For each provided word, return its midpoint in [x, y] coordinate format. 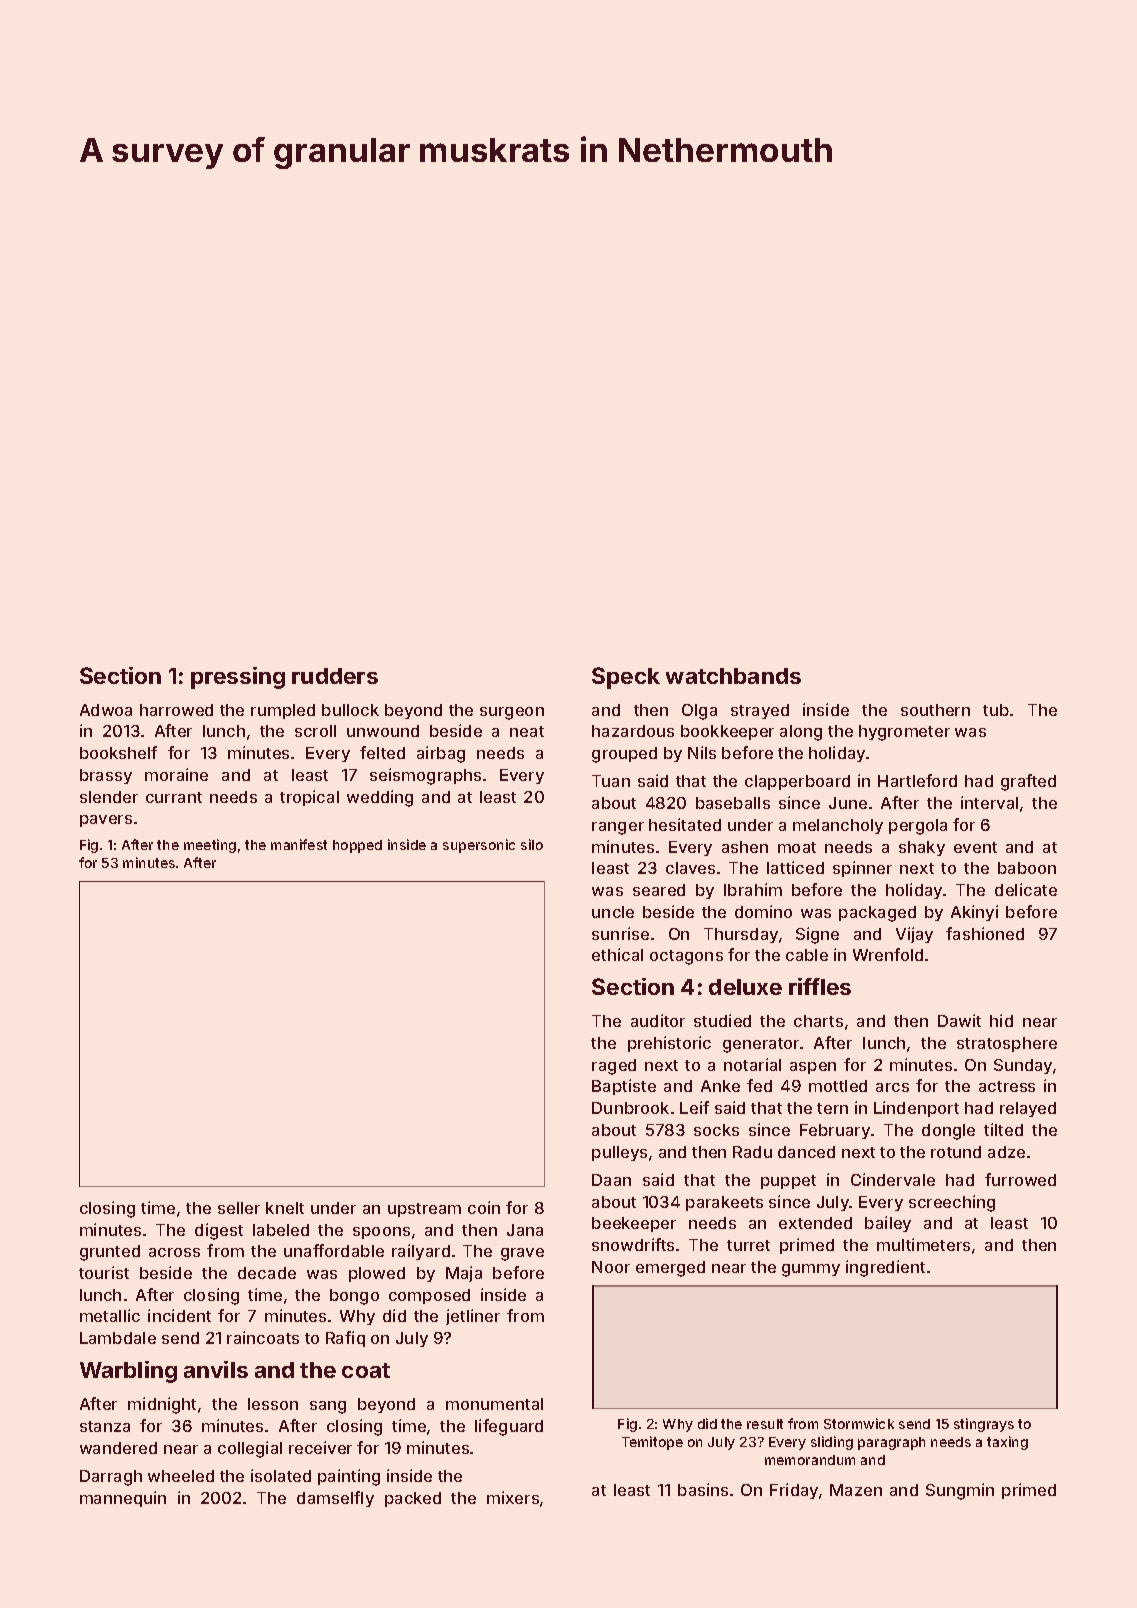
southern [935, 710]
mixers [513, 1497]
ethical [617, 954]
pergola [918, 827]
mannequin [123, 1499]
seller [239, 1208]
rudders [335, 676]
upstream [424, 1210]
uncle [613, 912]
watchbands [733, 676]
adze [1006, 1152]
